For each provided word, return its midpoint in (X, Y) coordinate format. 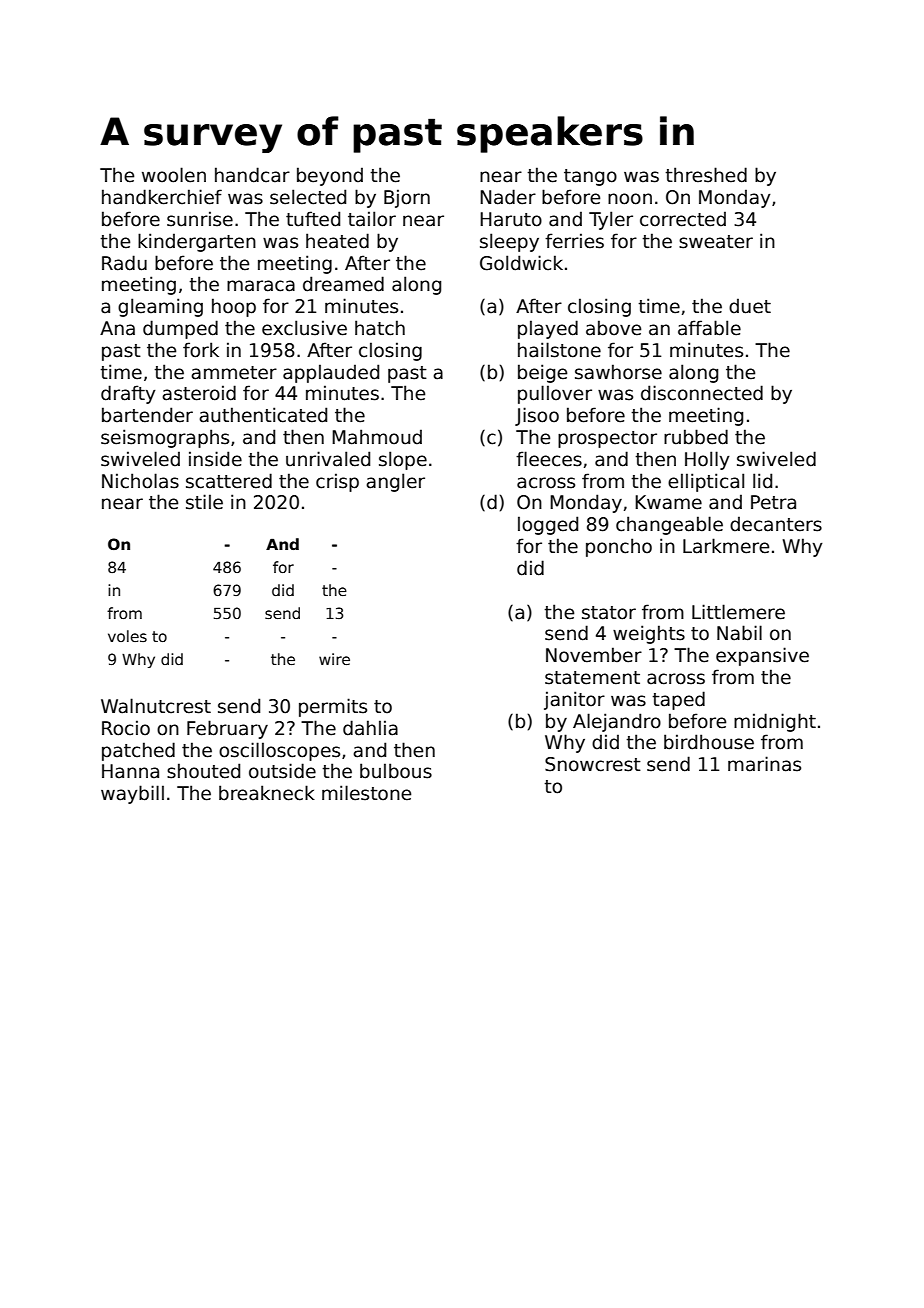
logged (548, 525)
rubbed (696, 437)
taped (678, 700)
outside (282, 771)
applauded (331, 373)
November (594, 655)
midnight (775, 722)
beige (542, 373)
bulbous (396, 771)
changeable (669, 525)
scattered (229, 481)
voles (127, 636)
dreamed (343, 284)
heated (337, 241)
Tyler (611, 220)
